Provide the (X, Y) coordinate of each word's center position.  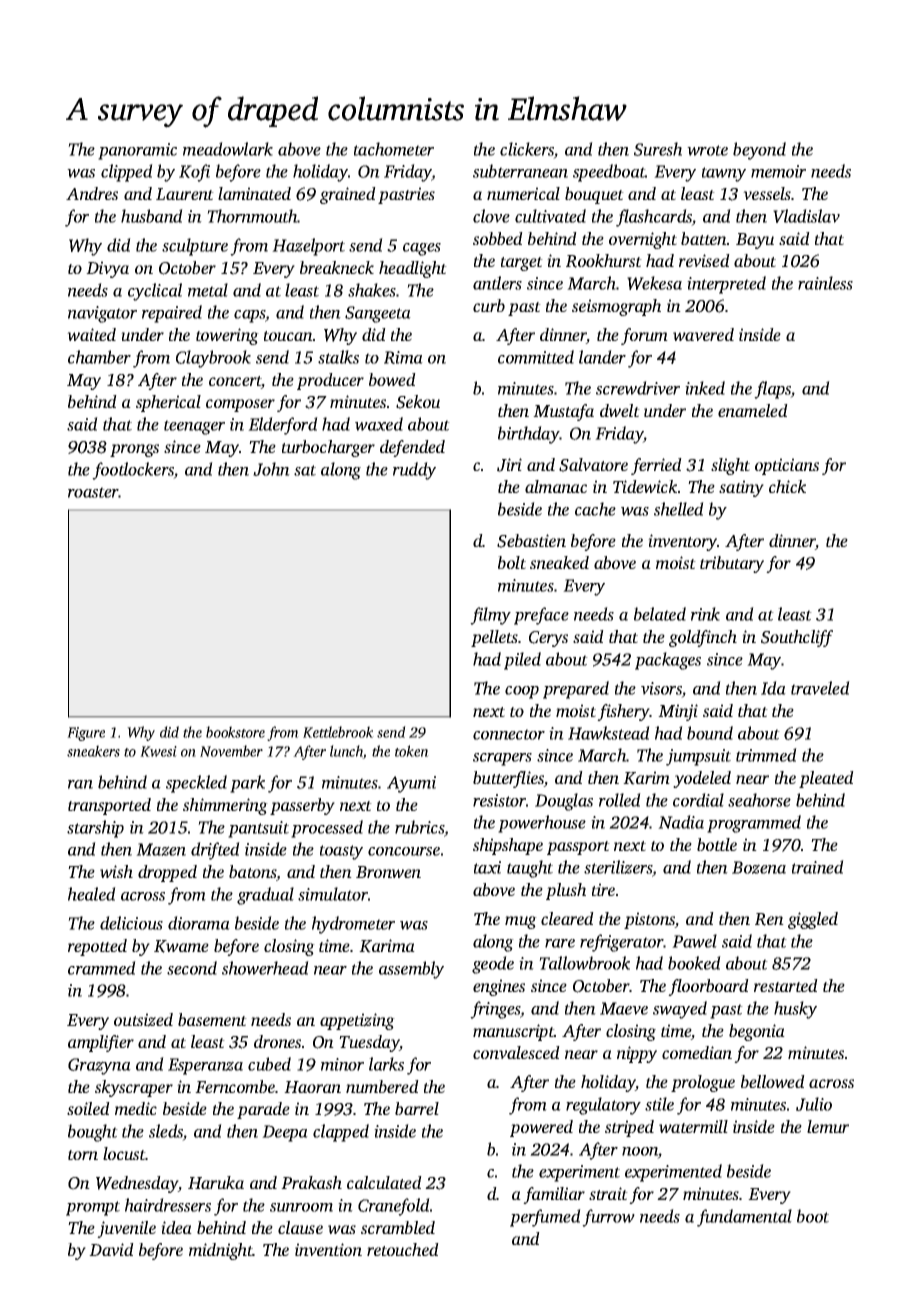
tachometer (394, 149)
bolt (512, 562)
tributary (732, 564)
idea (176, 1227)
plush (566, 891)
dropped (167, 873)
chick (787, 486)
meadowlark (228, 149)
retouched (403, 1249)
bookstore (235, 732)
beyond (759, 151)
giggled (813, 920)
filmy (490, 616)
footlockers (133, 471)
